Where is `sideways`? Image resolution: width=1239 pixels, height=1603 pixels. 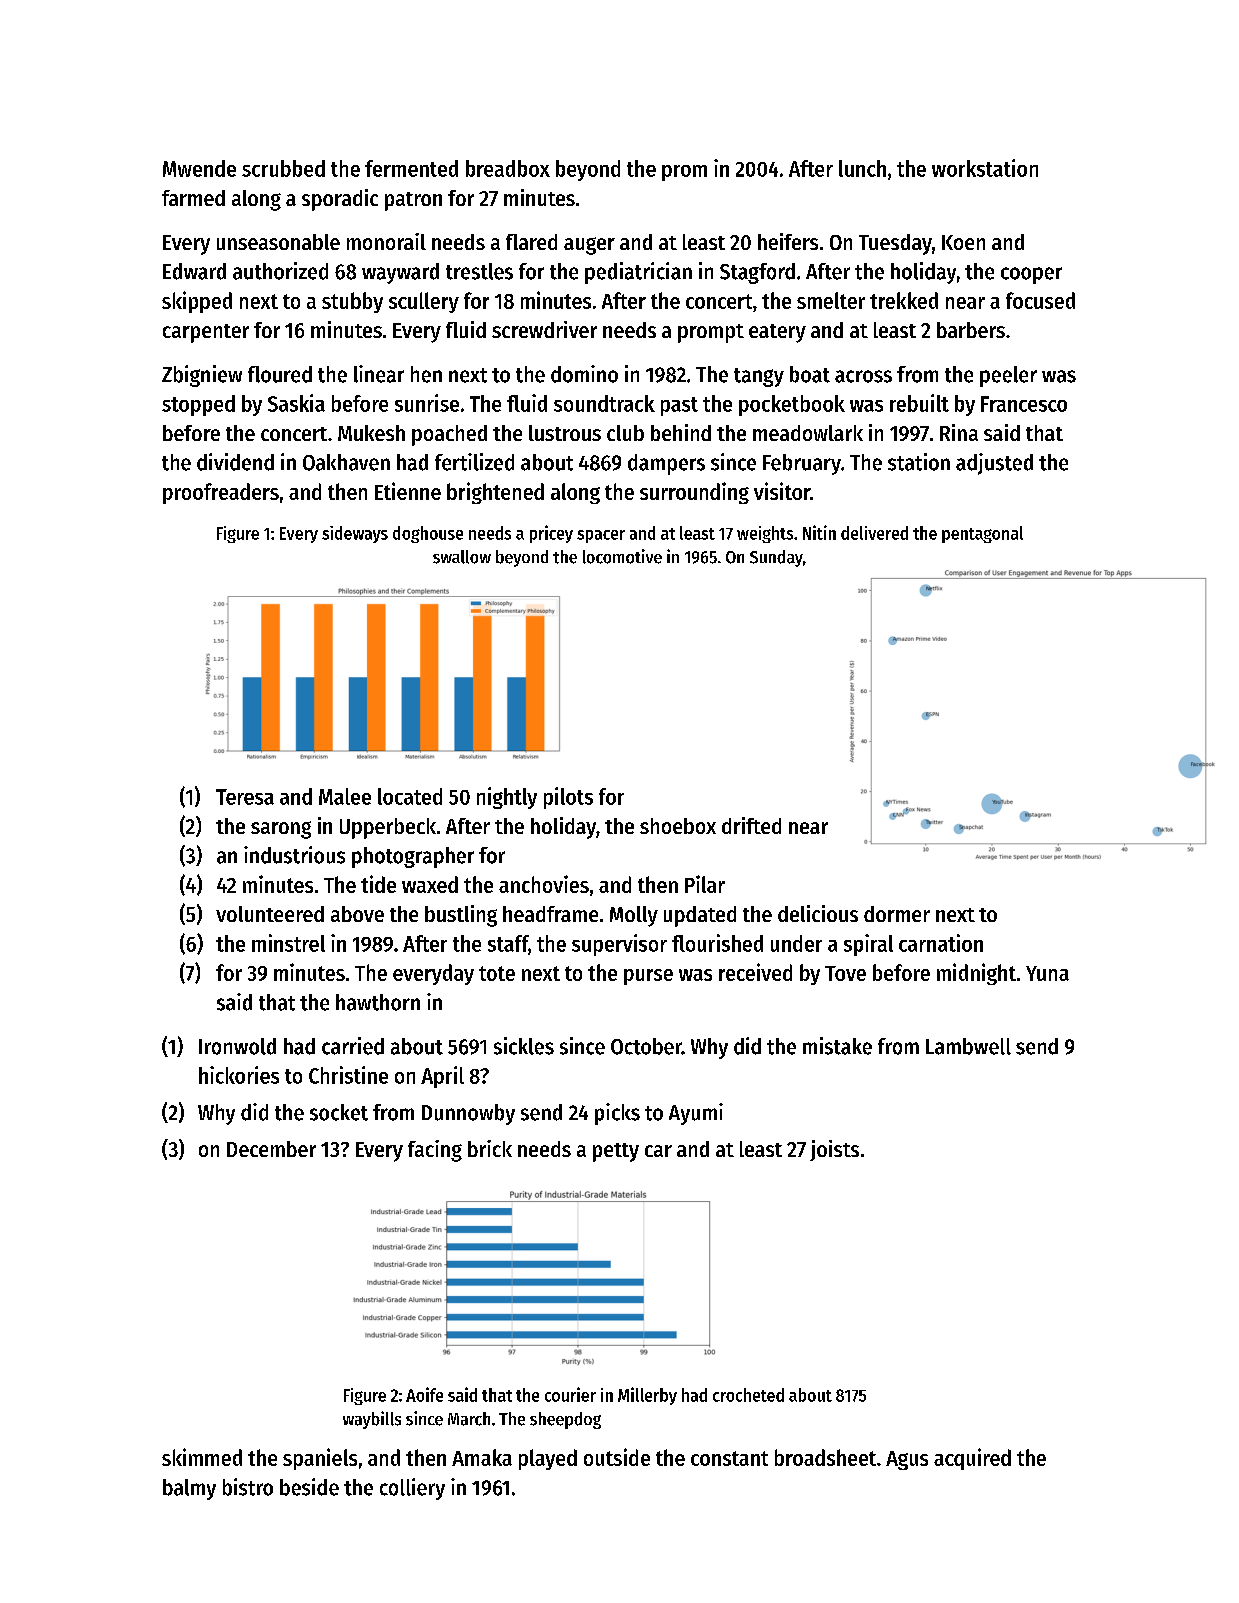 sideways is located at coordinates (355, 534).
